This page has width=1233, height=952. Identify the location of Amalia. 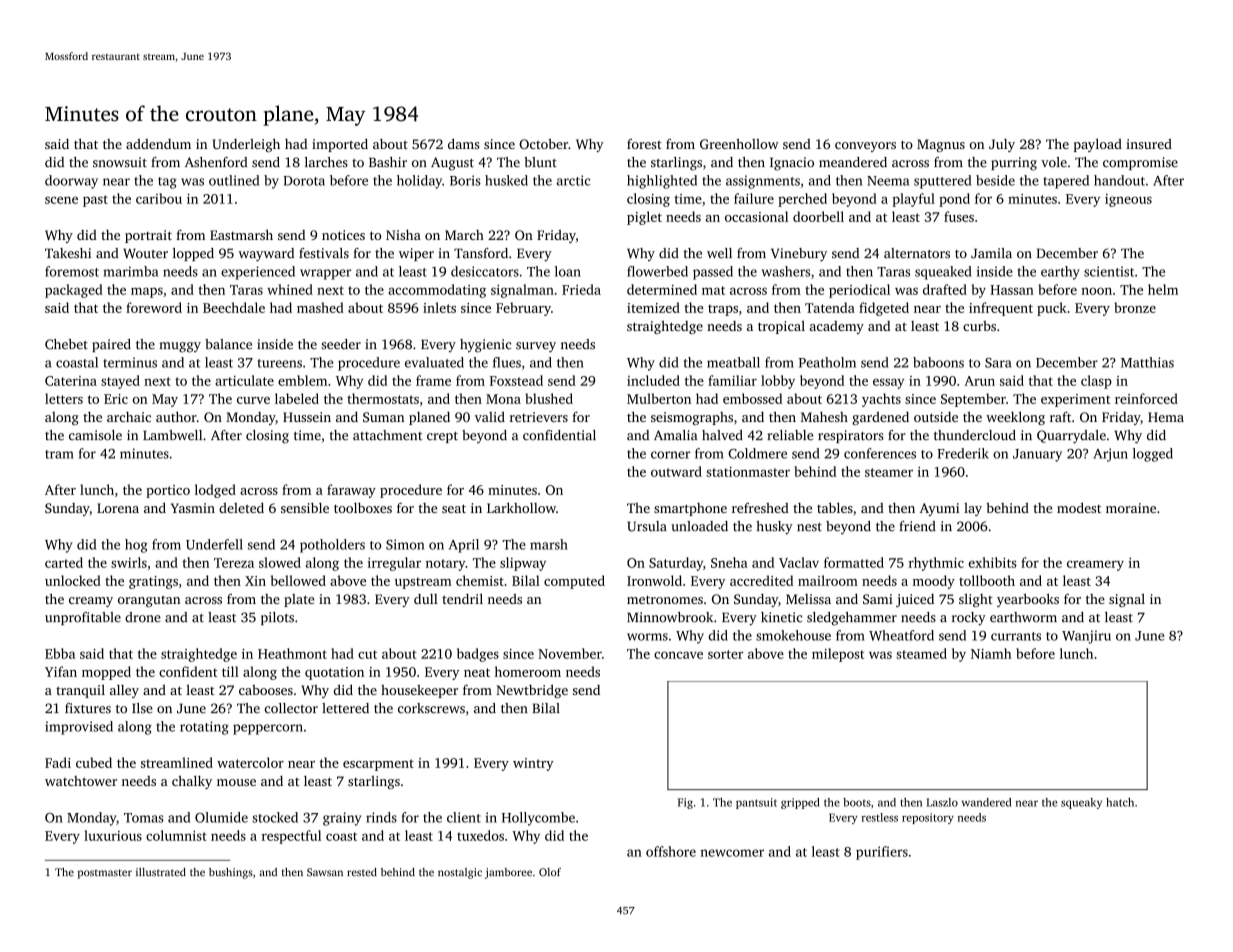
(675, 435).
